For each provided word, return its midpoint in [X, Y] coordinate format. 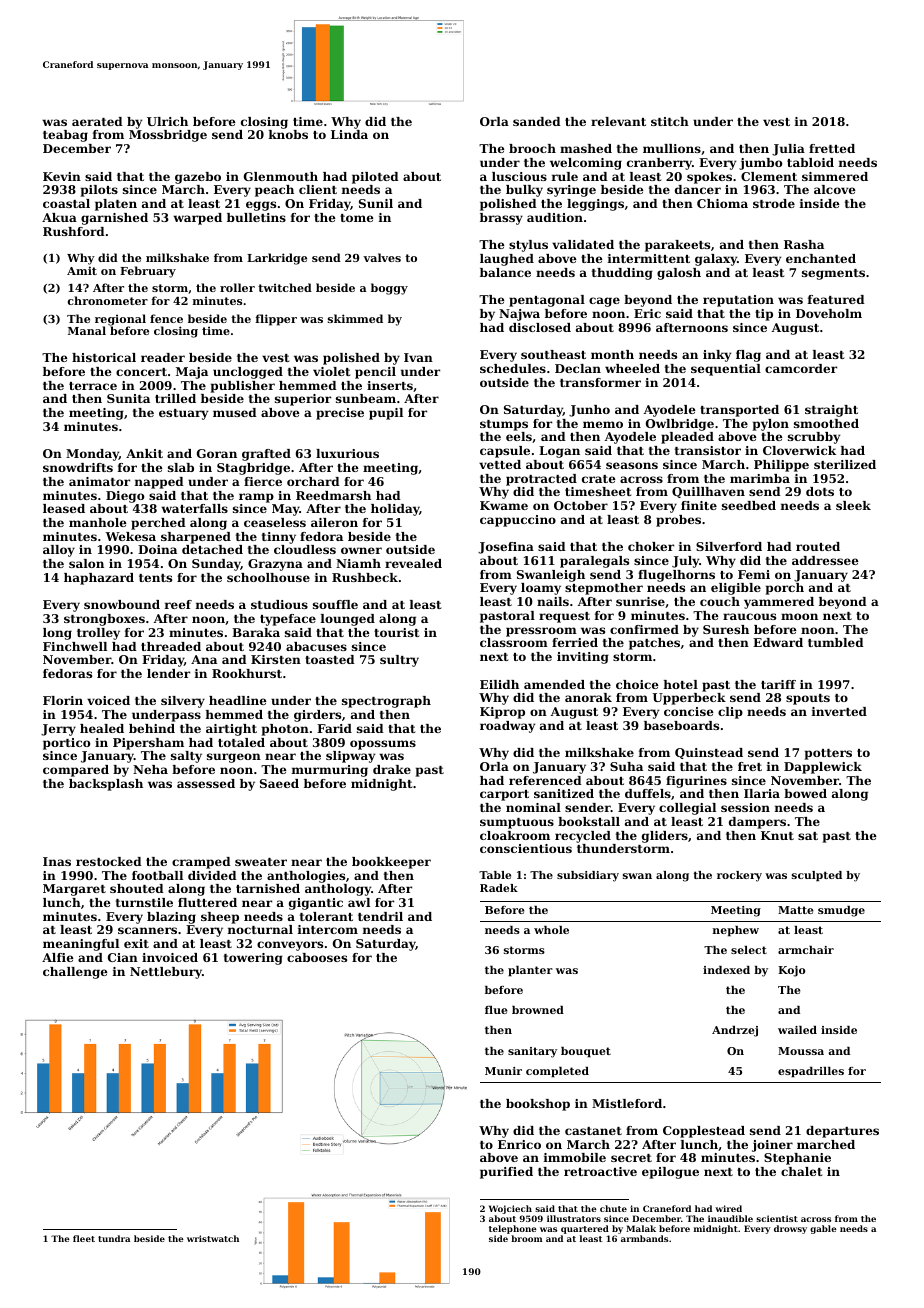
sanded [537, 121]
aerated [97, 121]
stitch [670, 121]
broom [526, 1238]
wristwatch [213, 1238]
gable [823, 1229]
